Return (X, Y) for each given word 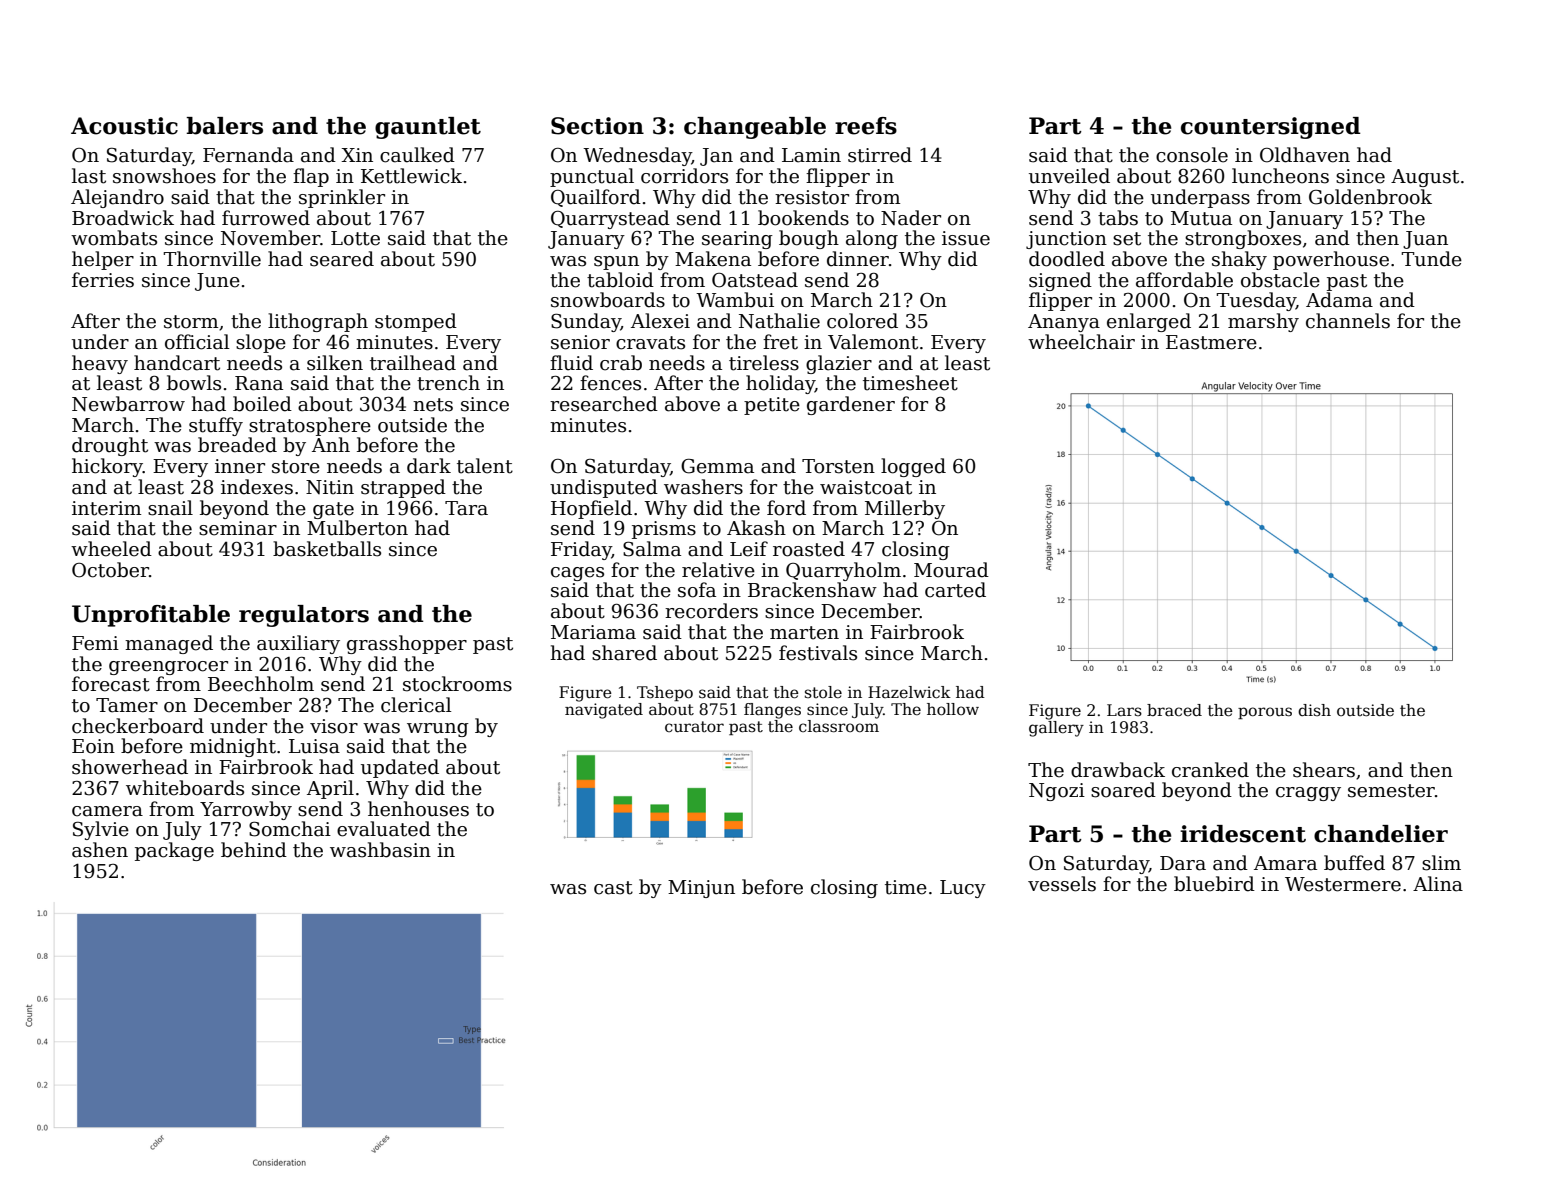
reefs (866, 126)
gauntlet (428, 128)
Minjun (701, 889)
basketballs (327, 549)
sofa (697, 590)
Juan (1425, 240)
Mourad (951, 570)
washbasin (380, 850)
